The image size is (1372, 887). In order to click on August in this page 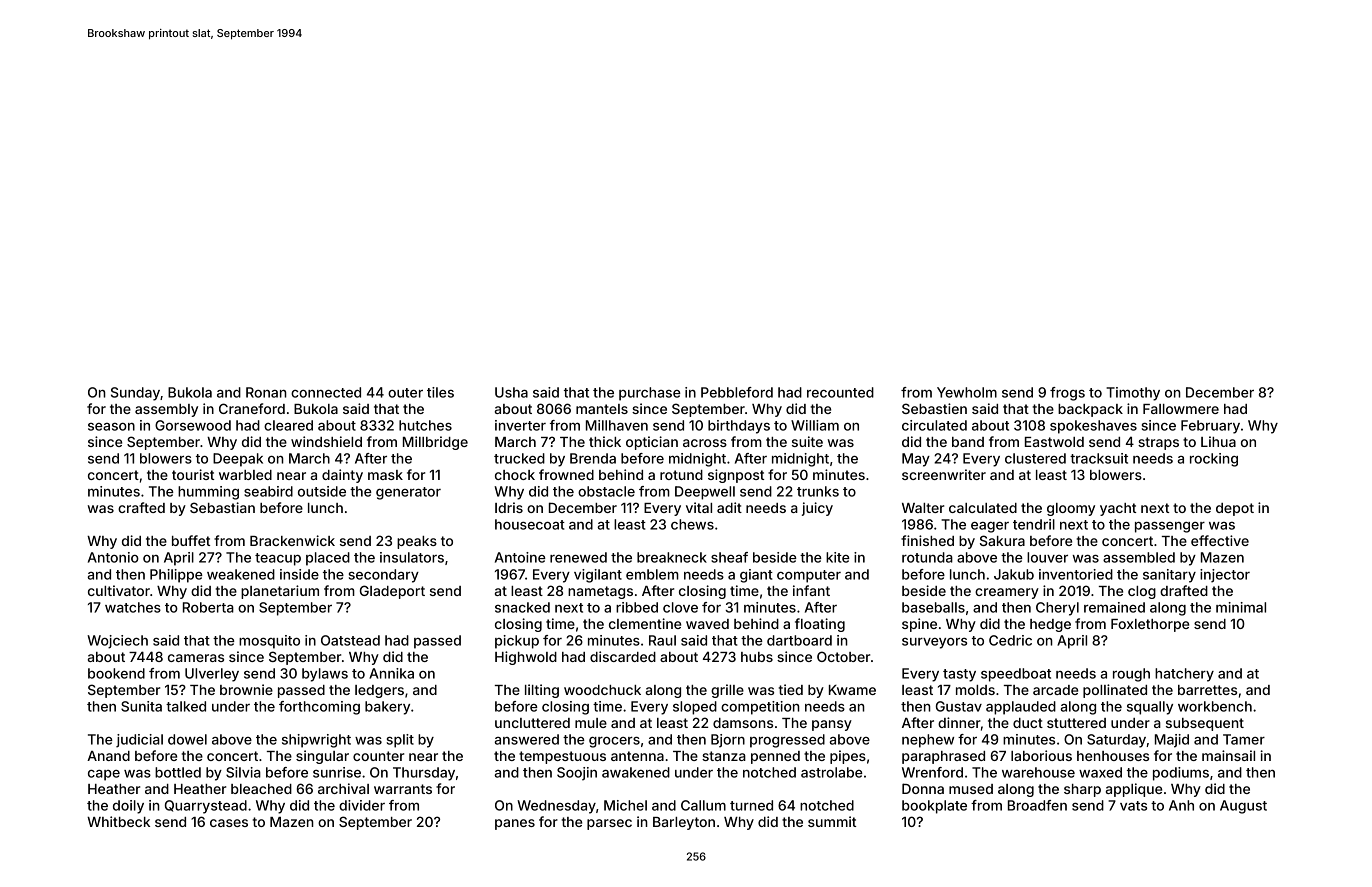, I will do `click(1243, 807)`.
